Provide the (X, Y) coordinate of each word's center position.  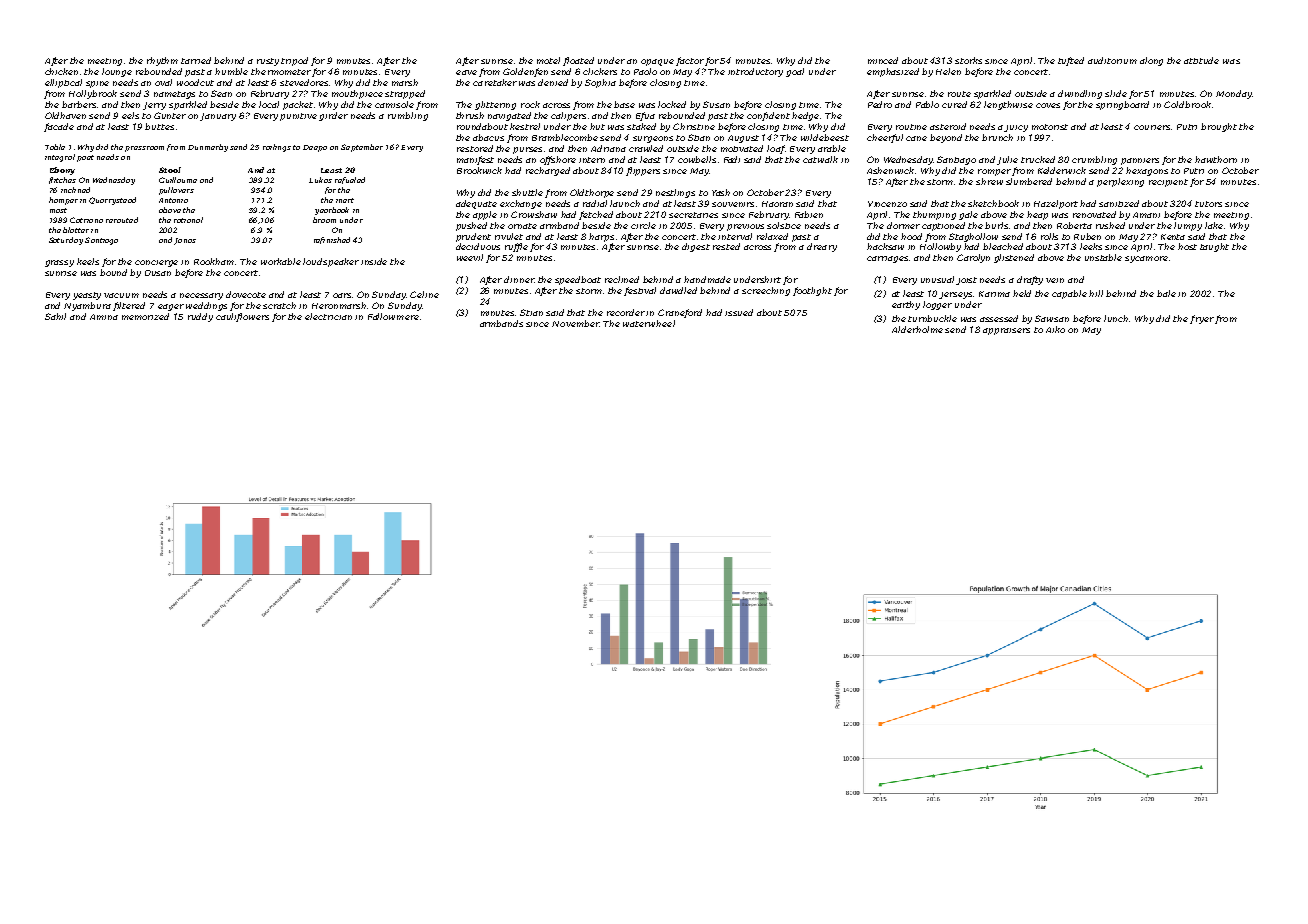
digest (696, 247)
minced (883, 60)
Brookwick (479, 170)
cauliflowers (242, 317)
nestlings (675, 193)
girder (333, 116)
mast (58, 210)
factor (690, 61)
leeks (1091, 246)
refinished (332, 240)
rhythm (162, 61)
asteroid (948, 126)
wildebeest (825, 137)
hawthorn (1216, 159)
